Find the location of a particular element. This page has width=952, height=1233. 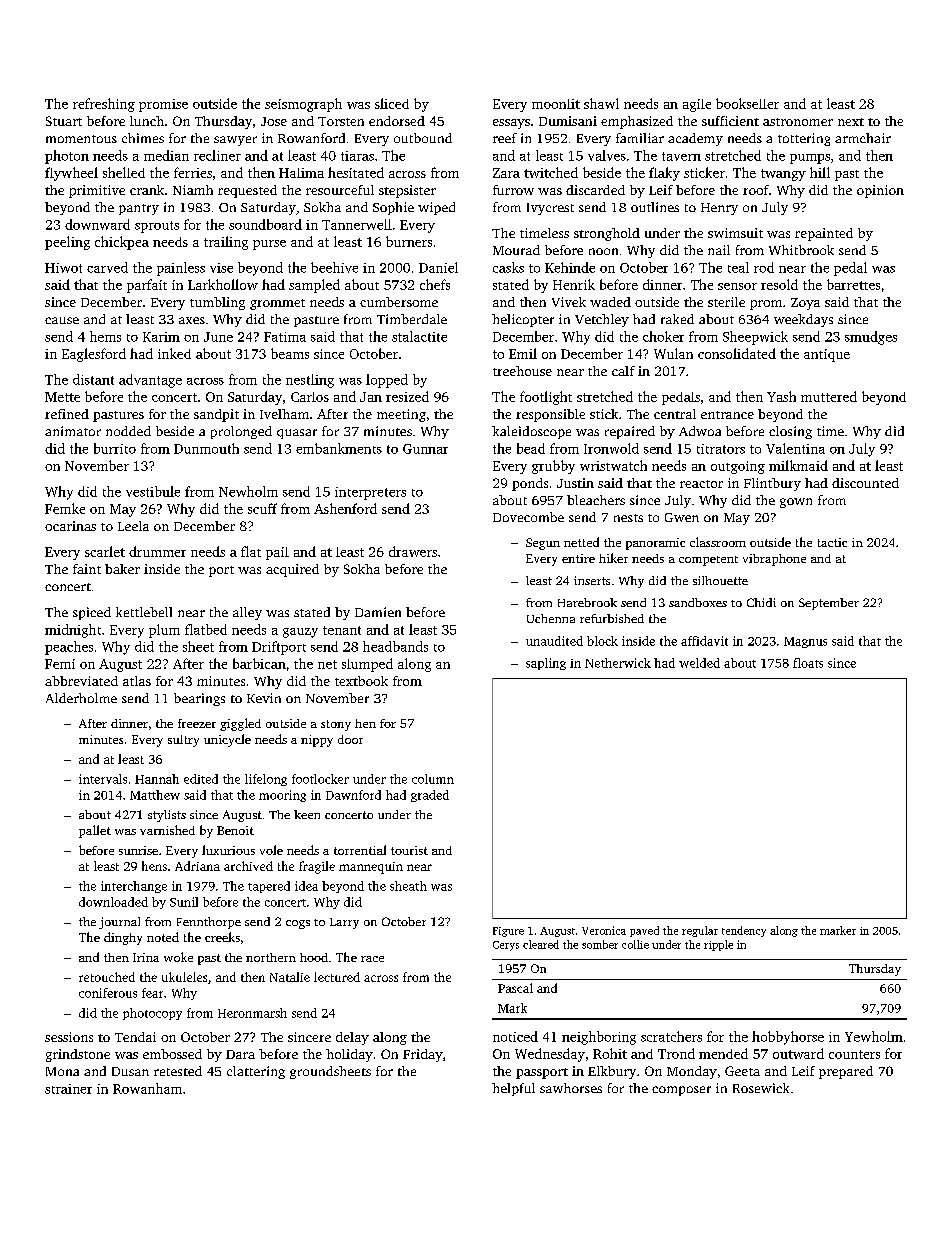

bookseller is located at coordinates (747, 103).
